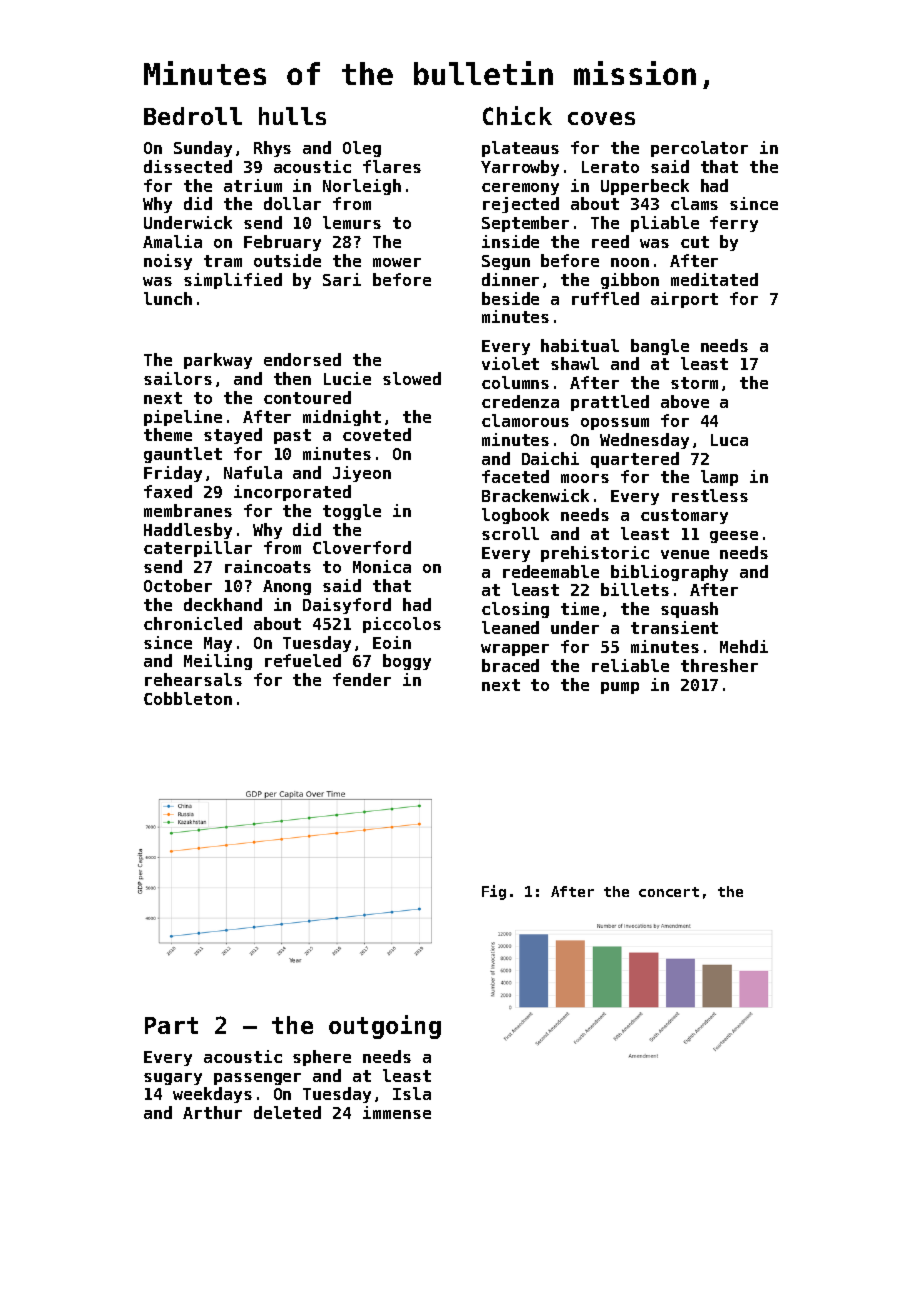  What do you see at coordinates (412, 378) in the image?
I see `slowed` at bounding box center [412, 378].
